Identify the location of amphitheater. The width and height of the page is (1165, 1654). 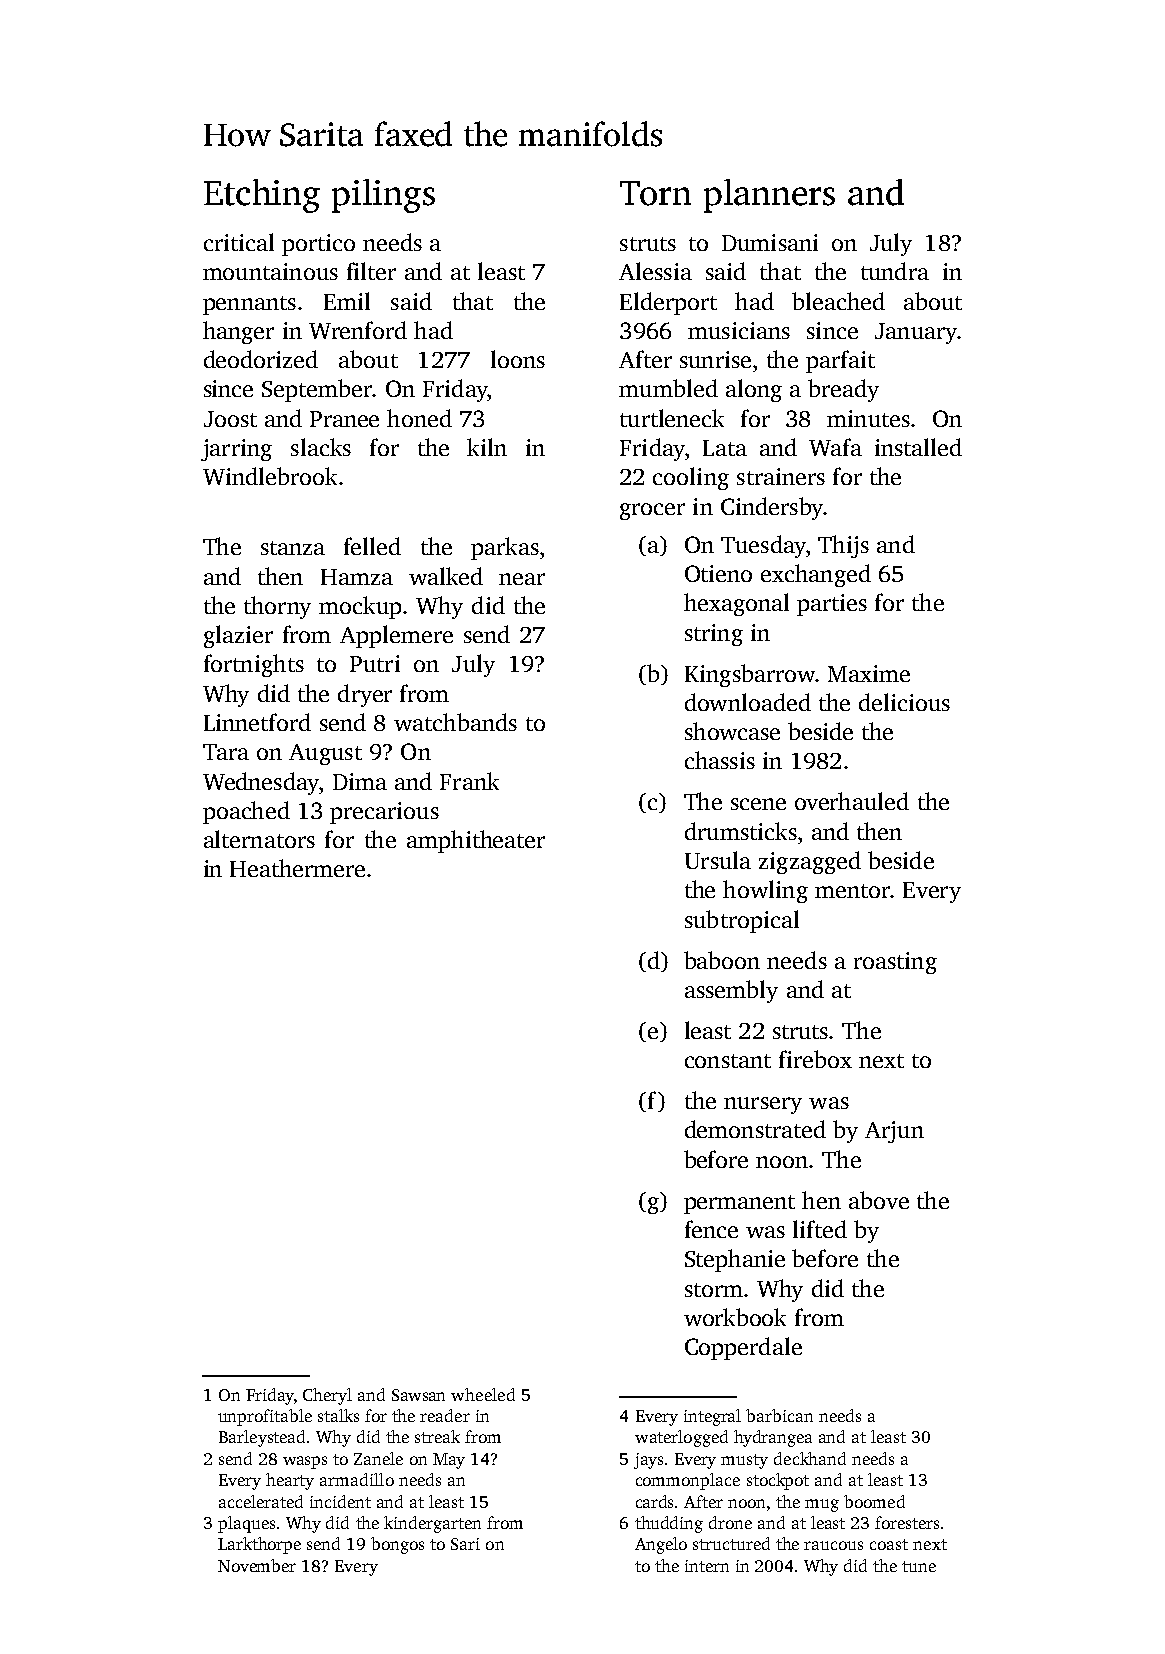
(476, 841).
